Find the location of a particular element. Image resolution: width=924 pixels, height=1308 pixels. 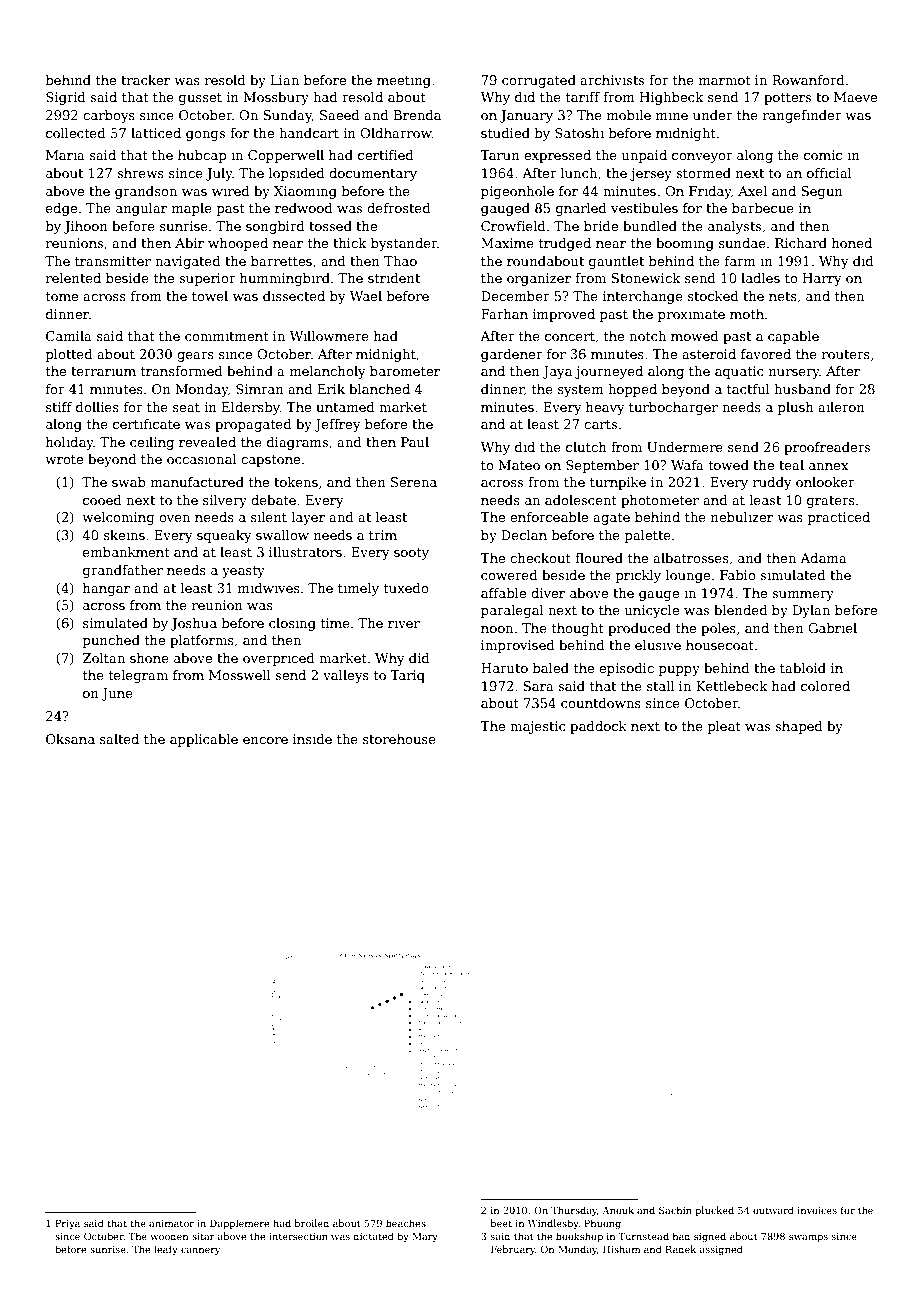

applicable is located at coordinates (204, 740).
